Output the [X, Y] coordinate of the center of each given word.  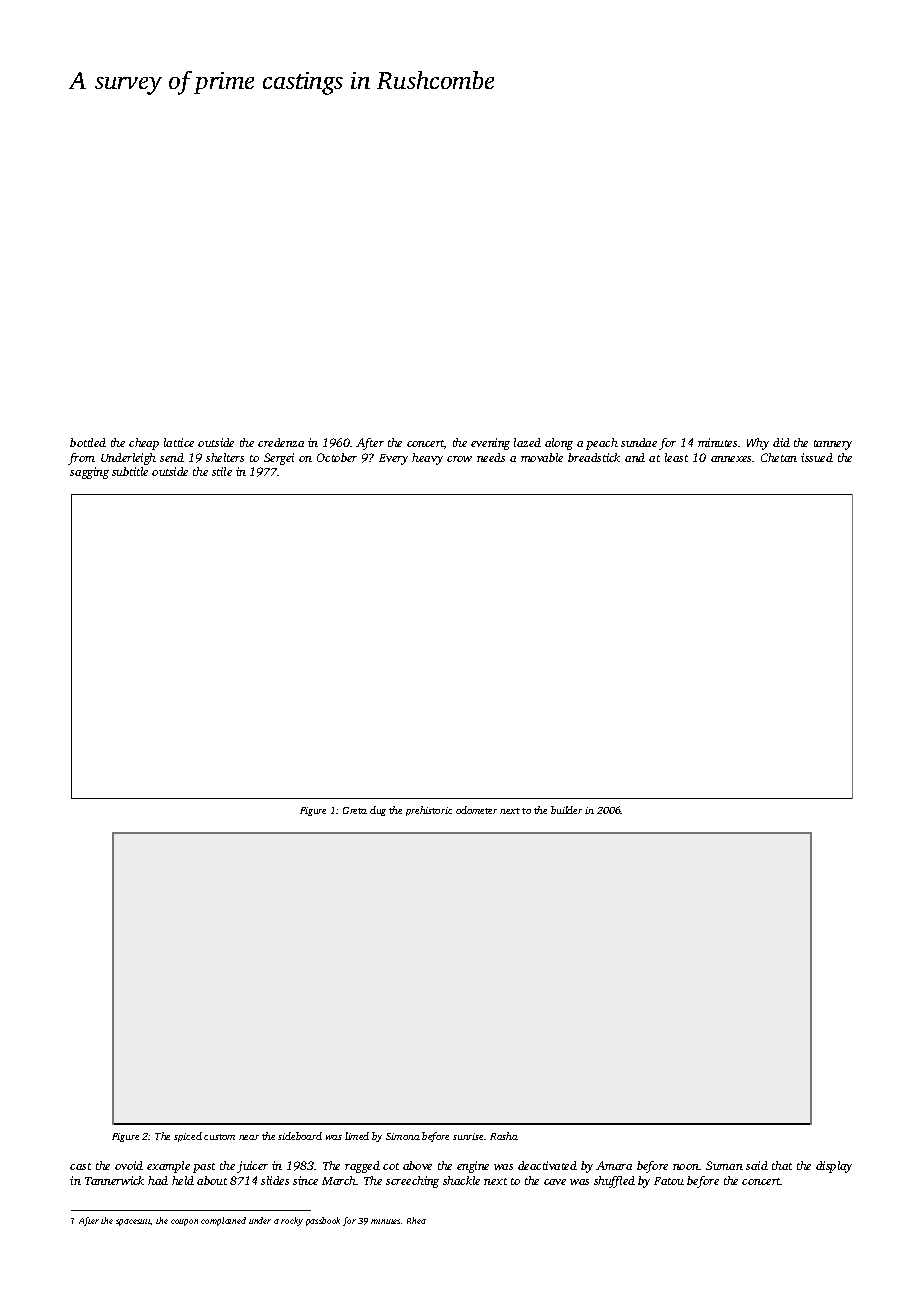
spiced [188, 1137]
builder [566, 810]
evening [490, 444]
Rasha [504, 1136]
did [781, 442]
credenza [281, 442]
